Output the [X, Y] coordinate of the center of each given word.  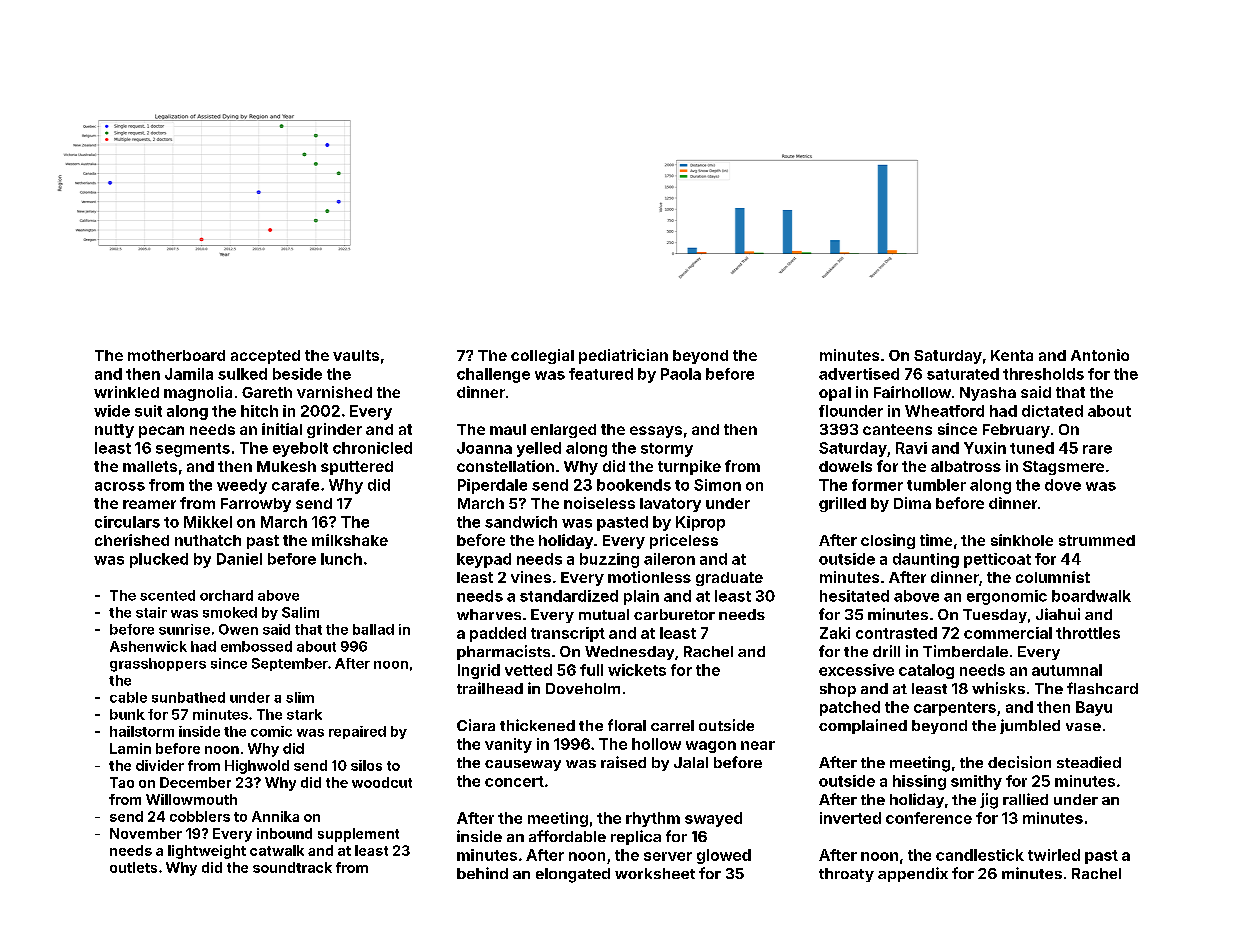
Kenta [1012, 355]
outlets [133, 867]
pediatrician [623, 356]
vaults [356, 355]
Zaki [835, 633]
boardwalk [1091, 596]
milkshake [350, 540]
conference [929, 818]
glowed [724, 856]
